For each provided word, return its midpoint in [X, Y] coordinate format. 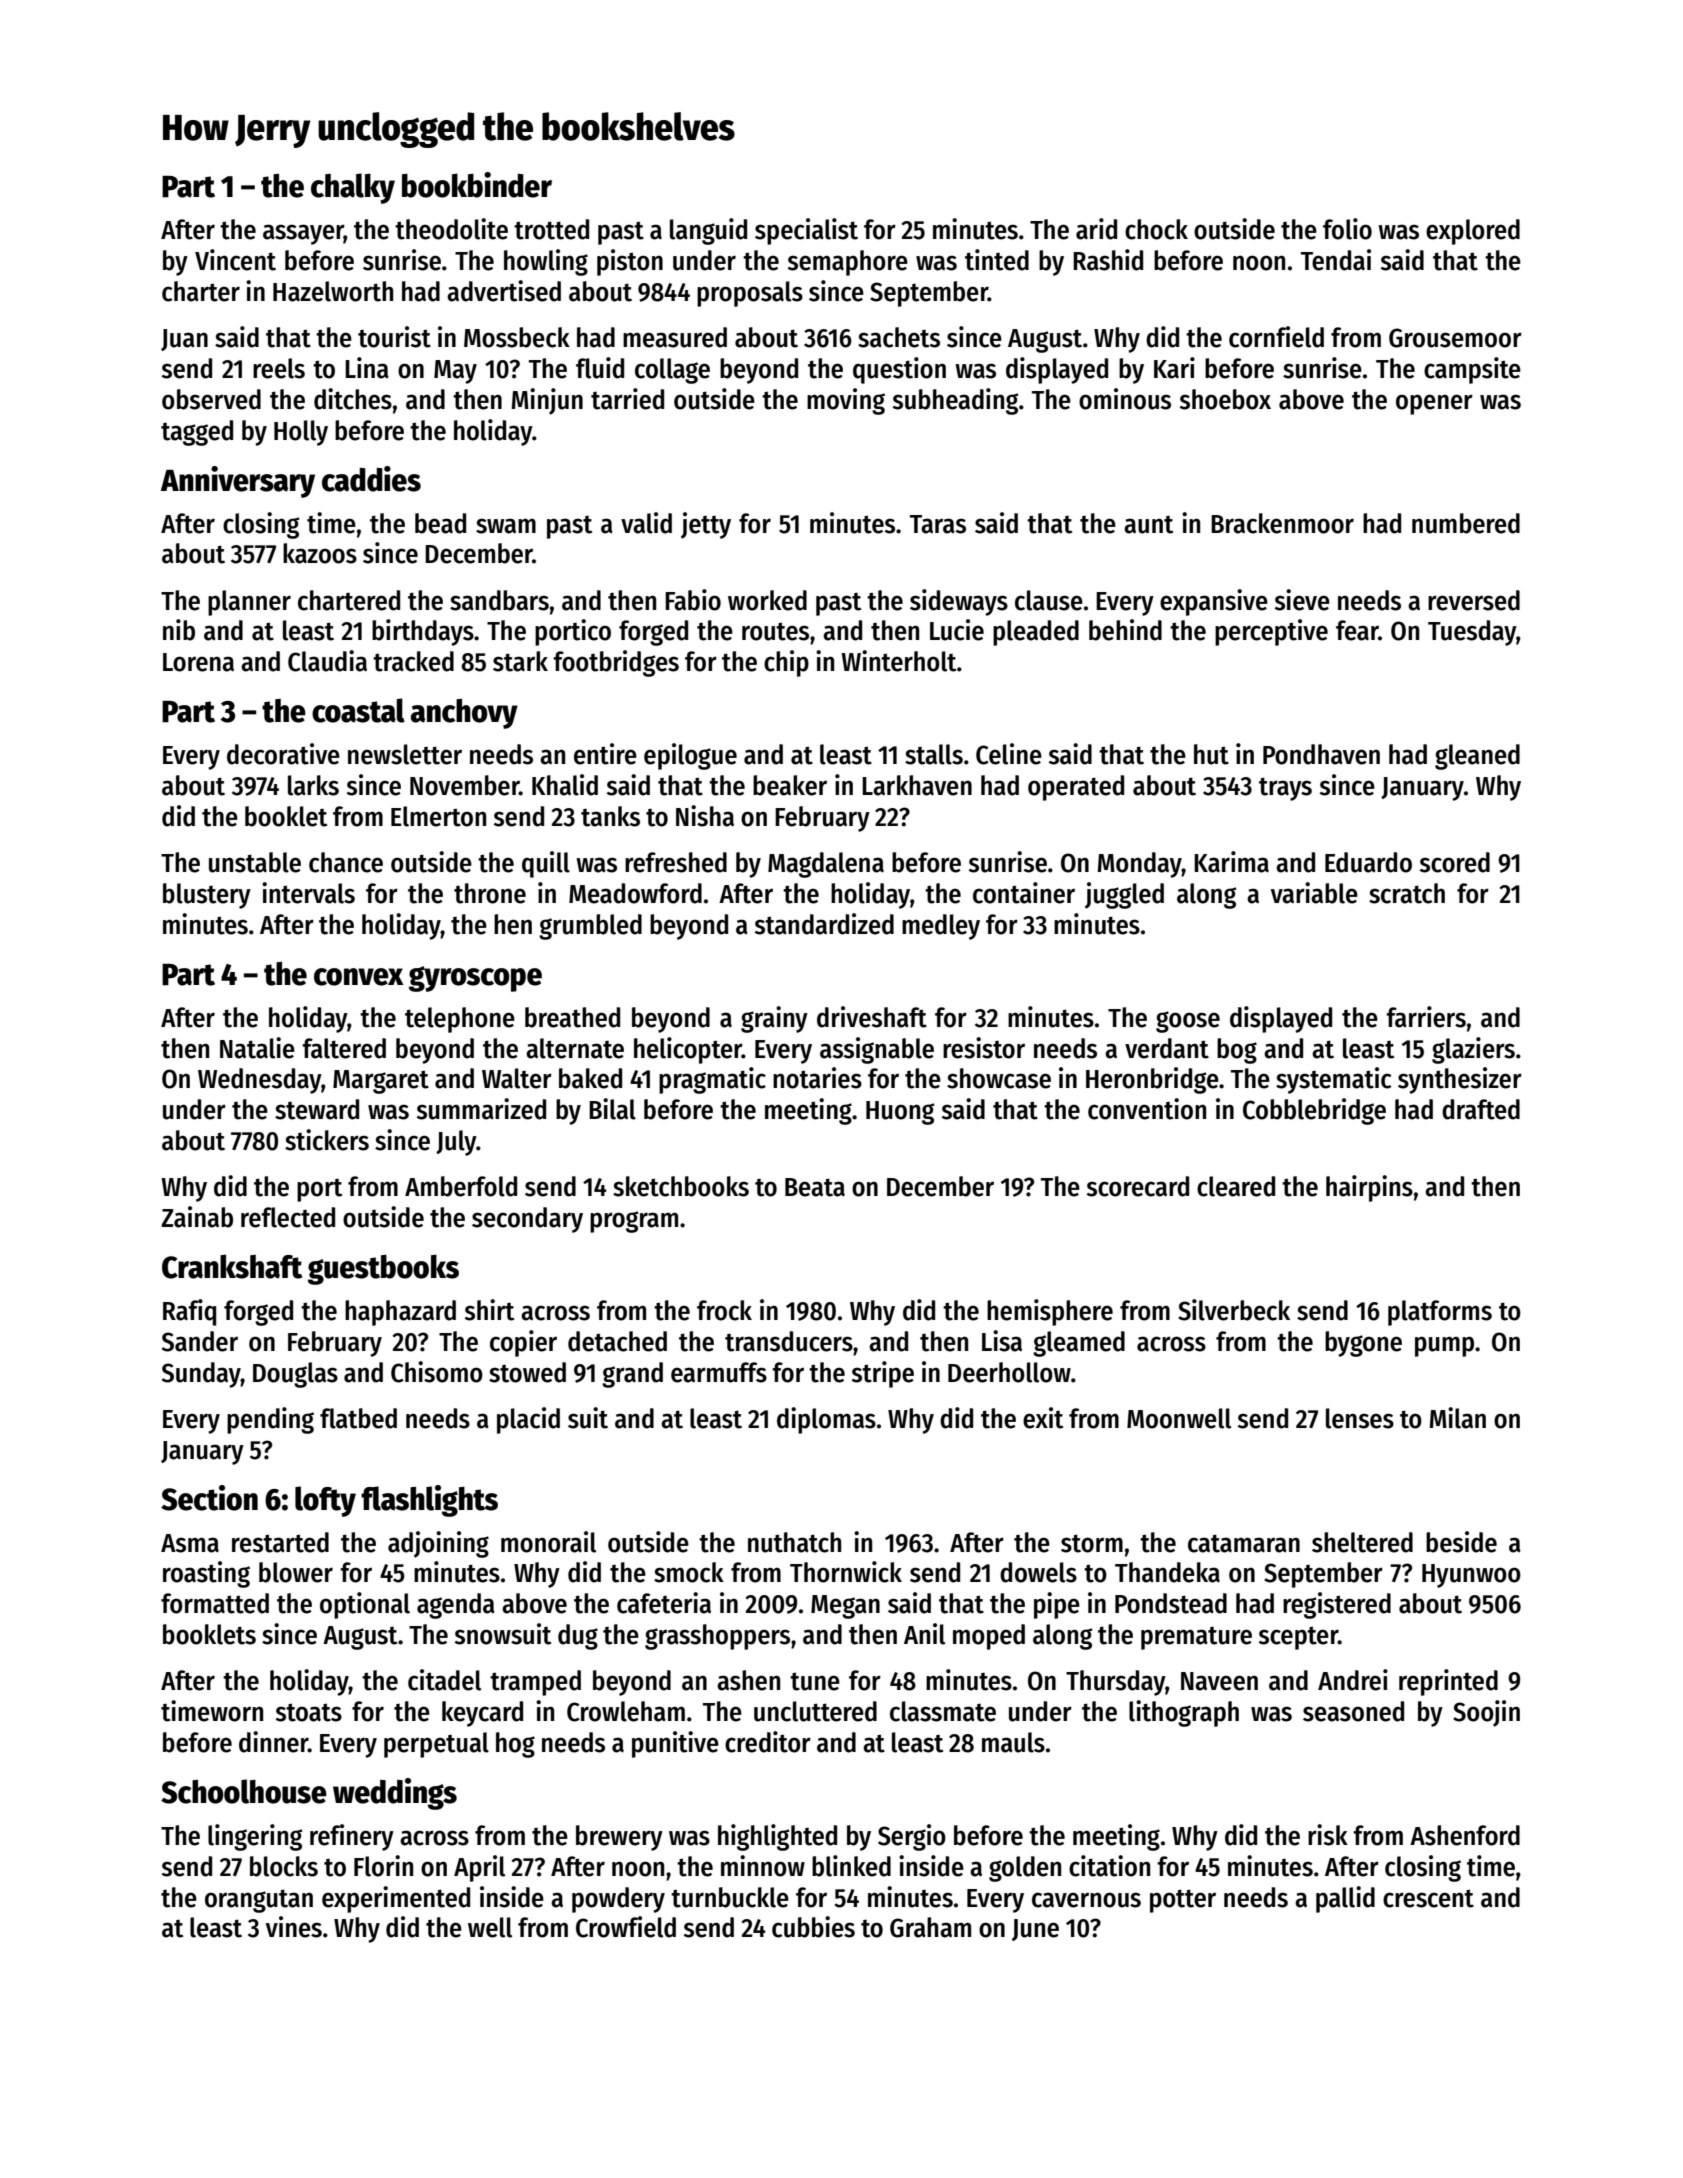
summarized [481, 1109]
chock [1156, 229]
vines [294, 1927]
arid [1096, 229]
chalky [353, 188]
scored [1455, 862]
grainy [774, 1019]
